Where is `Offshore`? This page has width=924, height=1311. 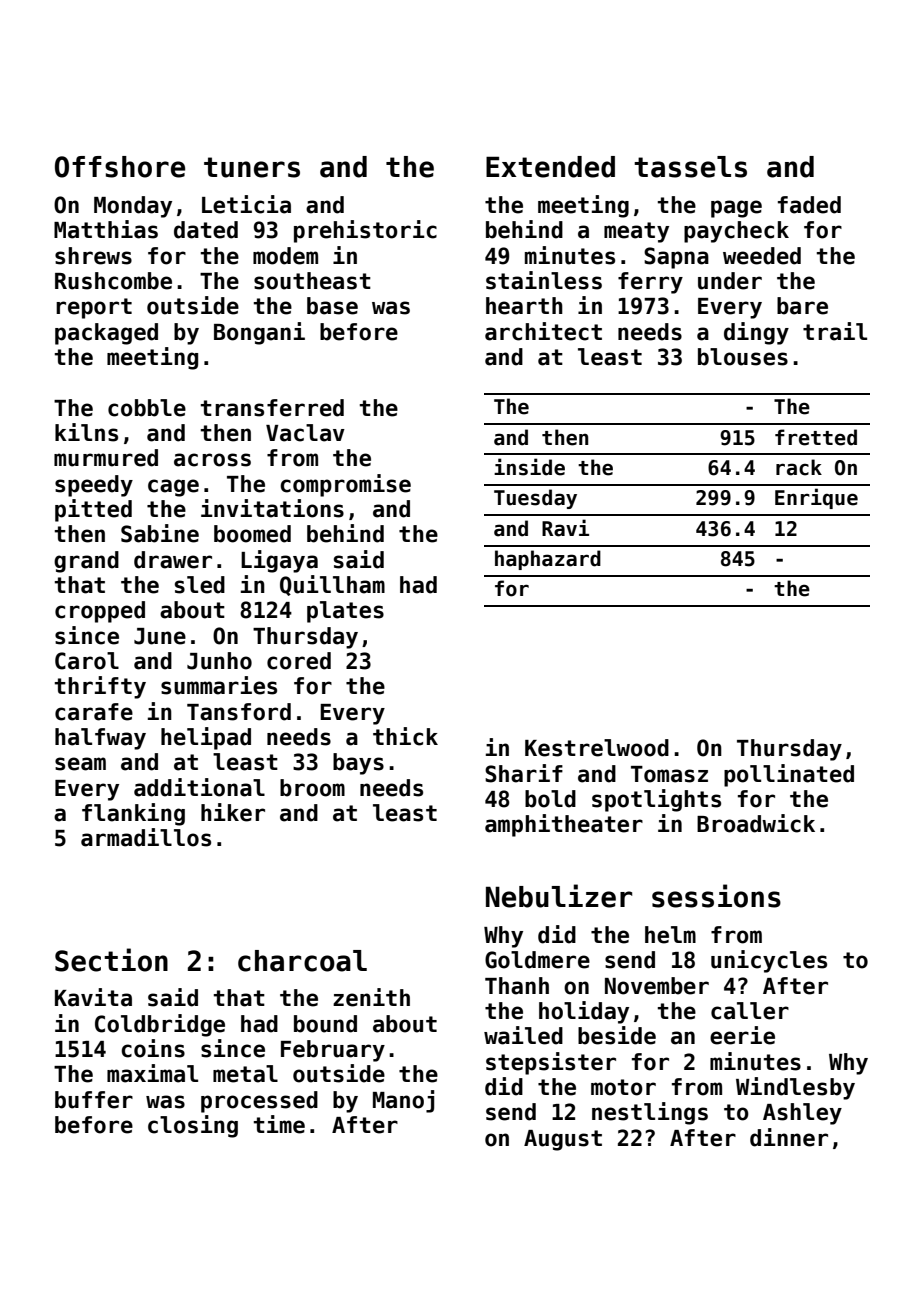
Offshore is located at coordinates (120, 167).
